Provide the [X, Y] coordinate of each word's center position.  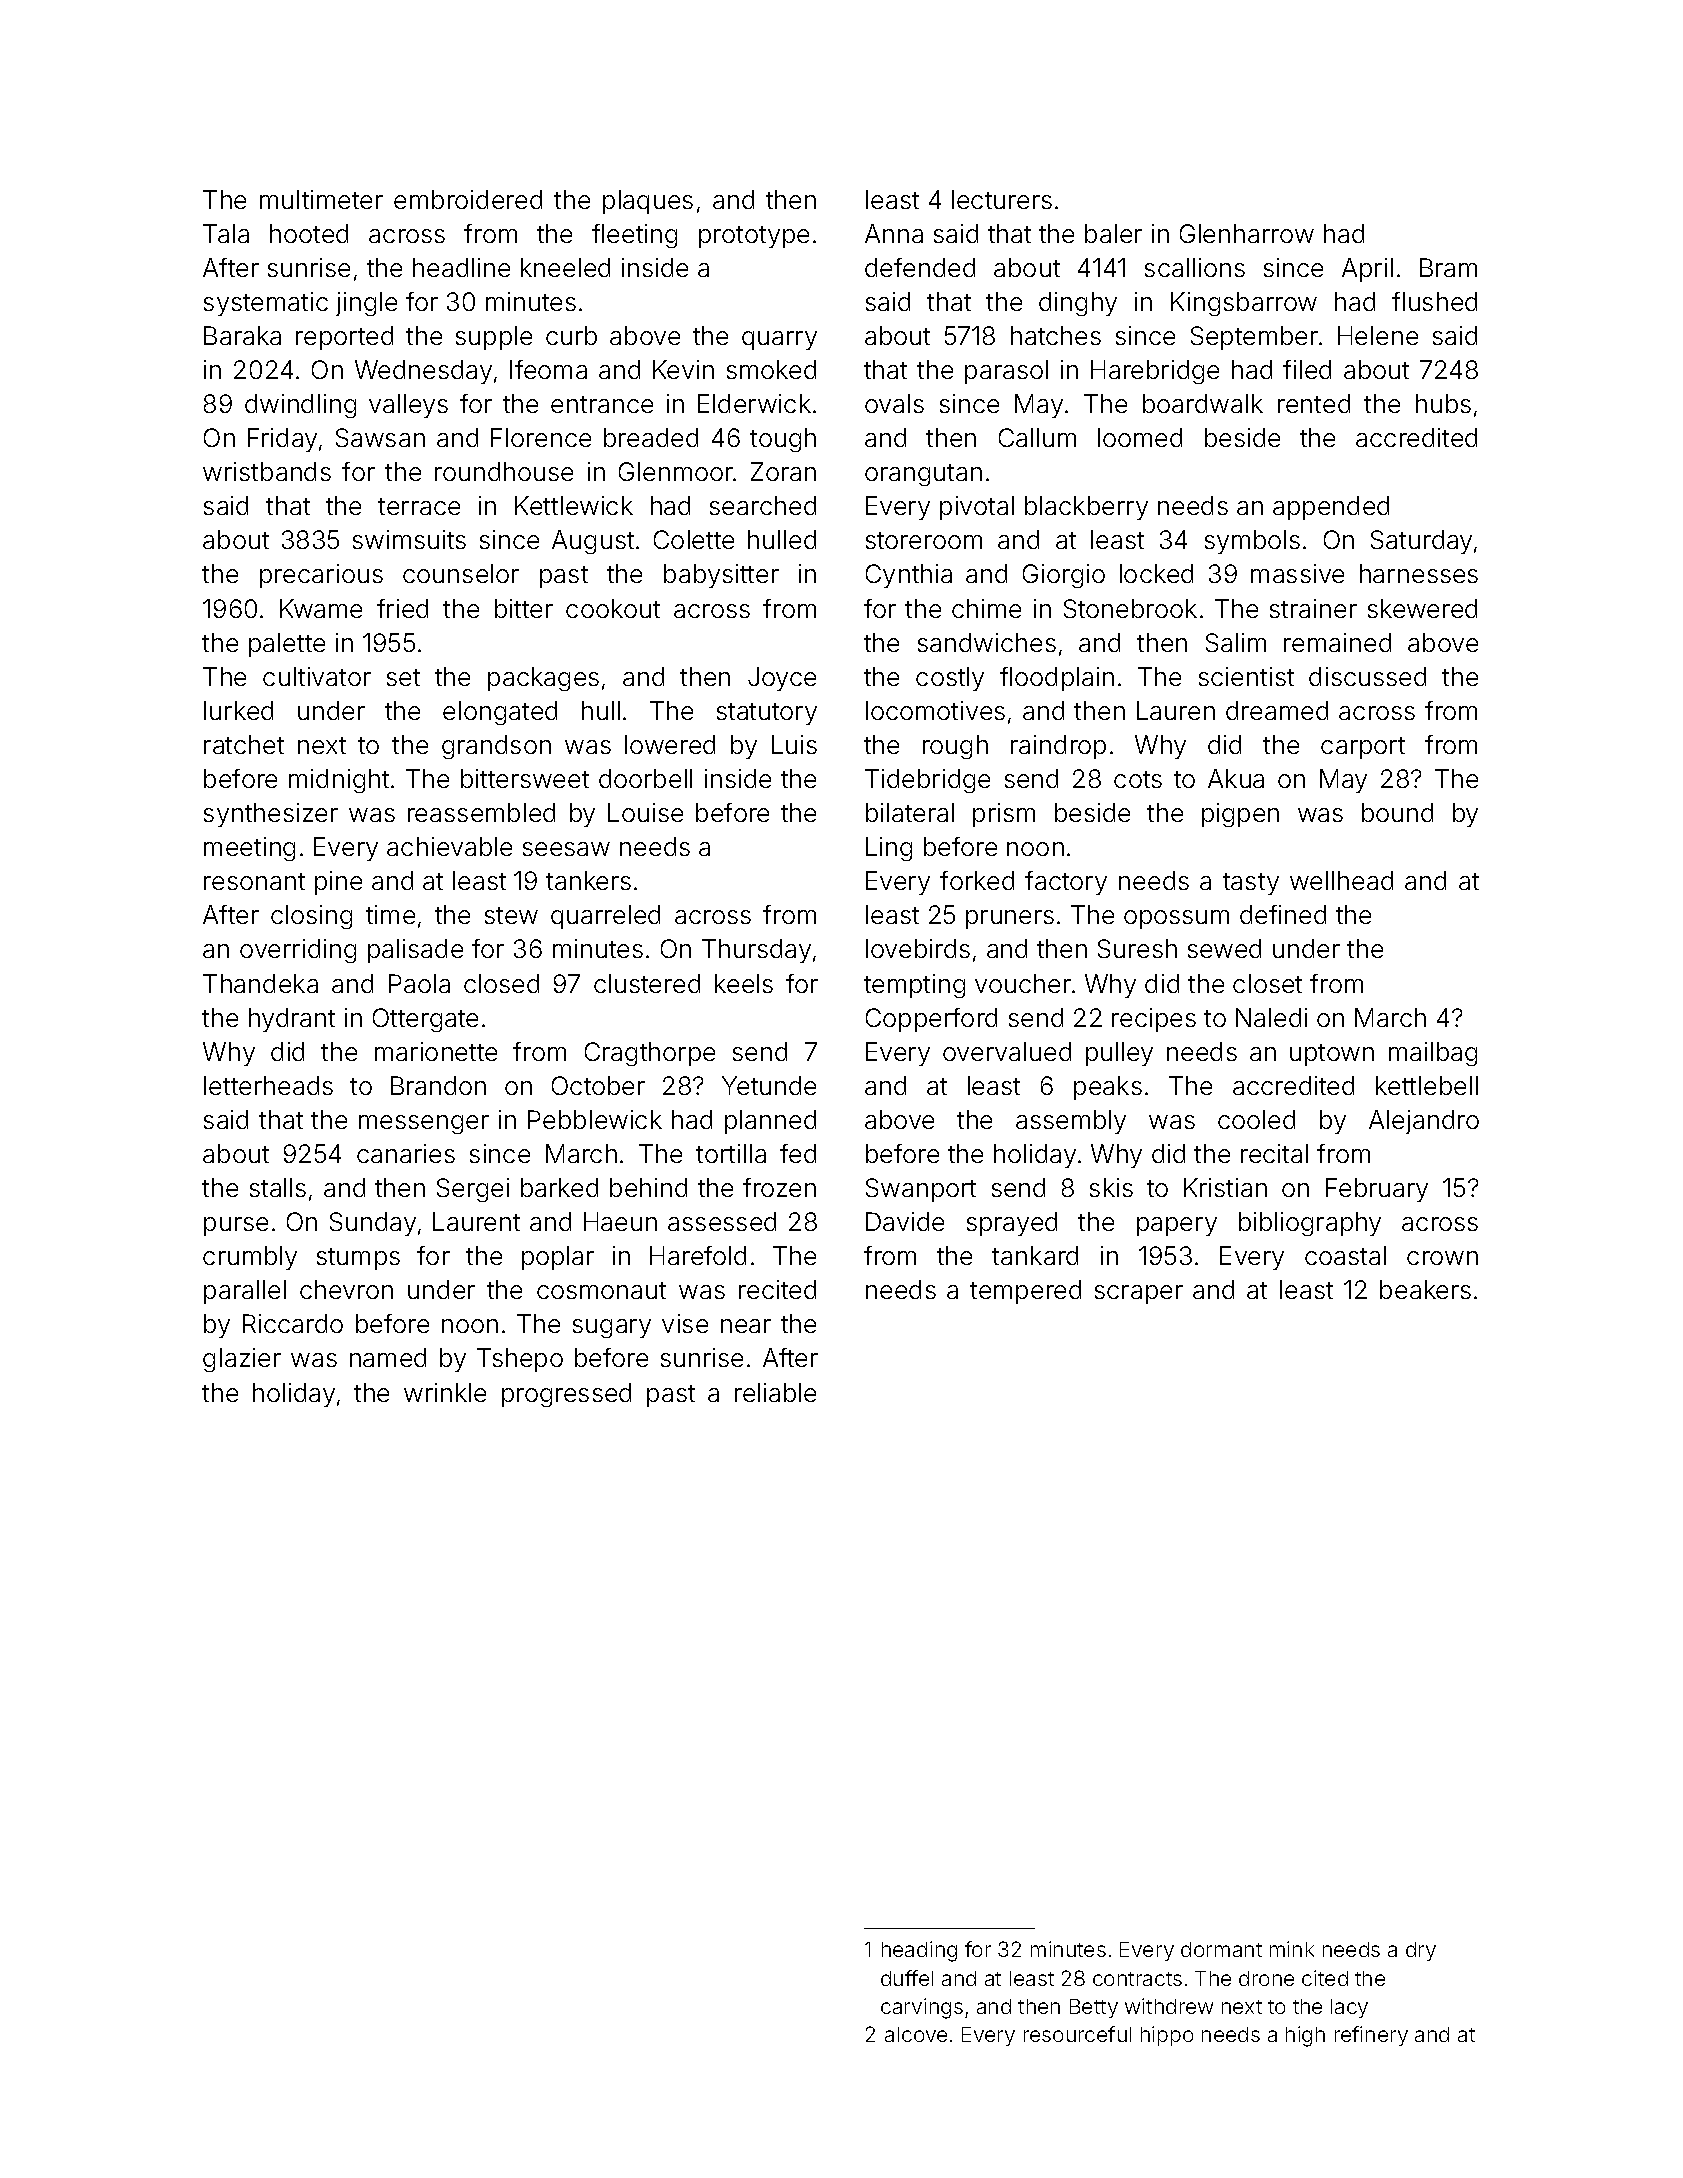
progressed [566, 1395]
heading [919, 1951]
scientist [1246, 676]
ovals [894, 403]
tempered [1025, 1292]
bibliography [1310, 1224]
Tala [226, 233]
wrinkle [445, 1392]
